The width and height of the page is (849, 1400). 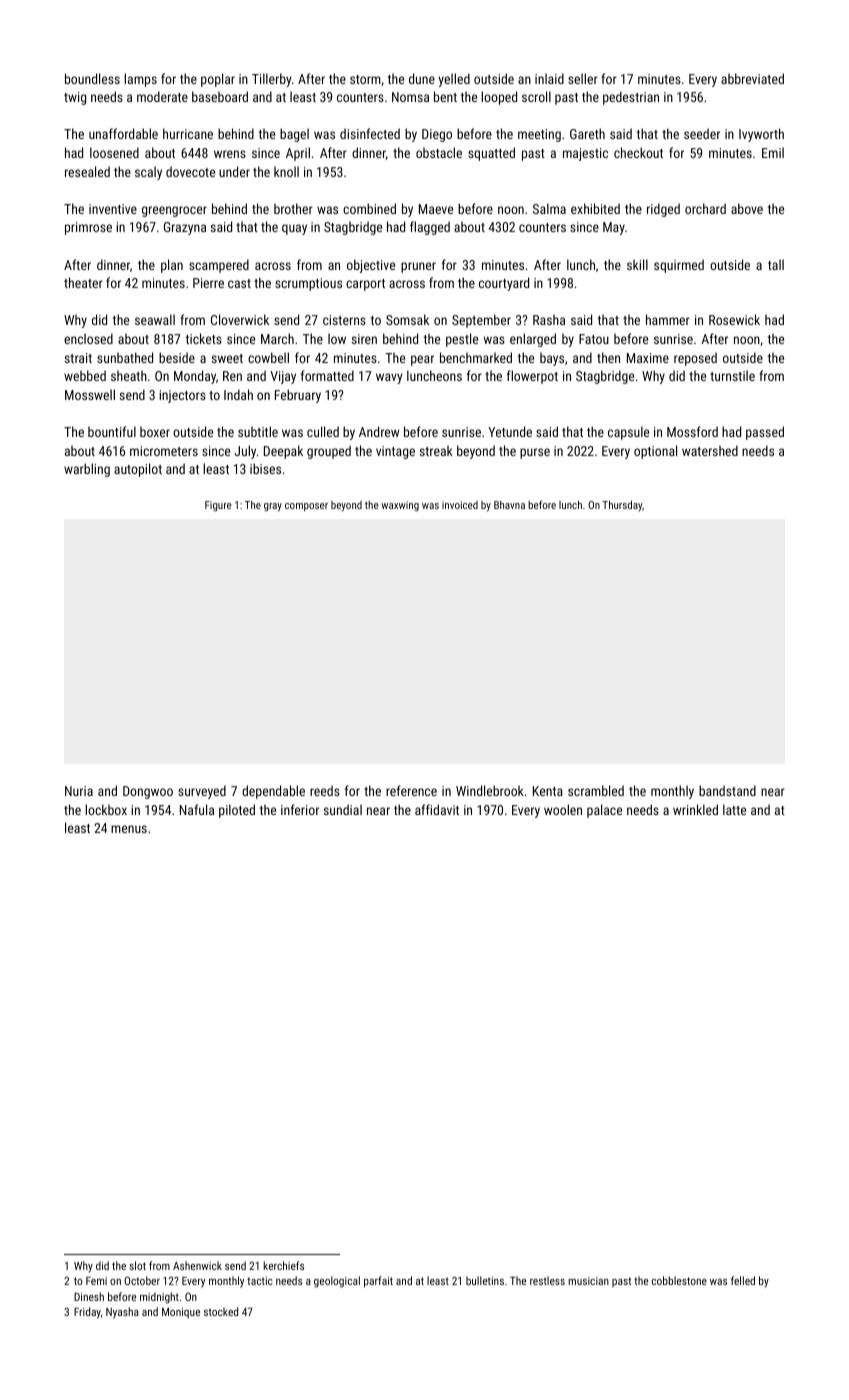 I want to click on musician, so click(x=588, y=1281).
